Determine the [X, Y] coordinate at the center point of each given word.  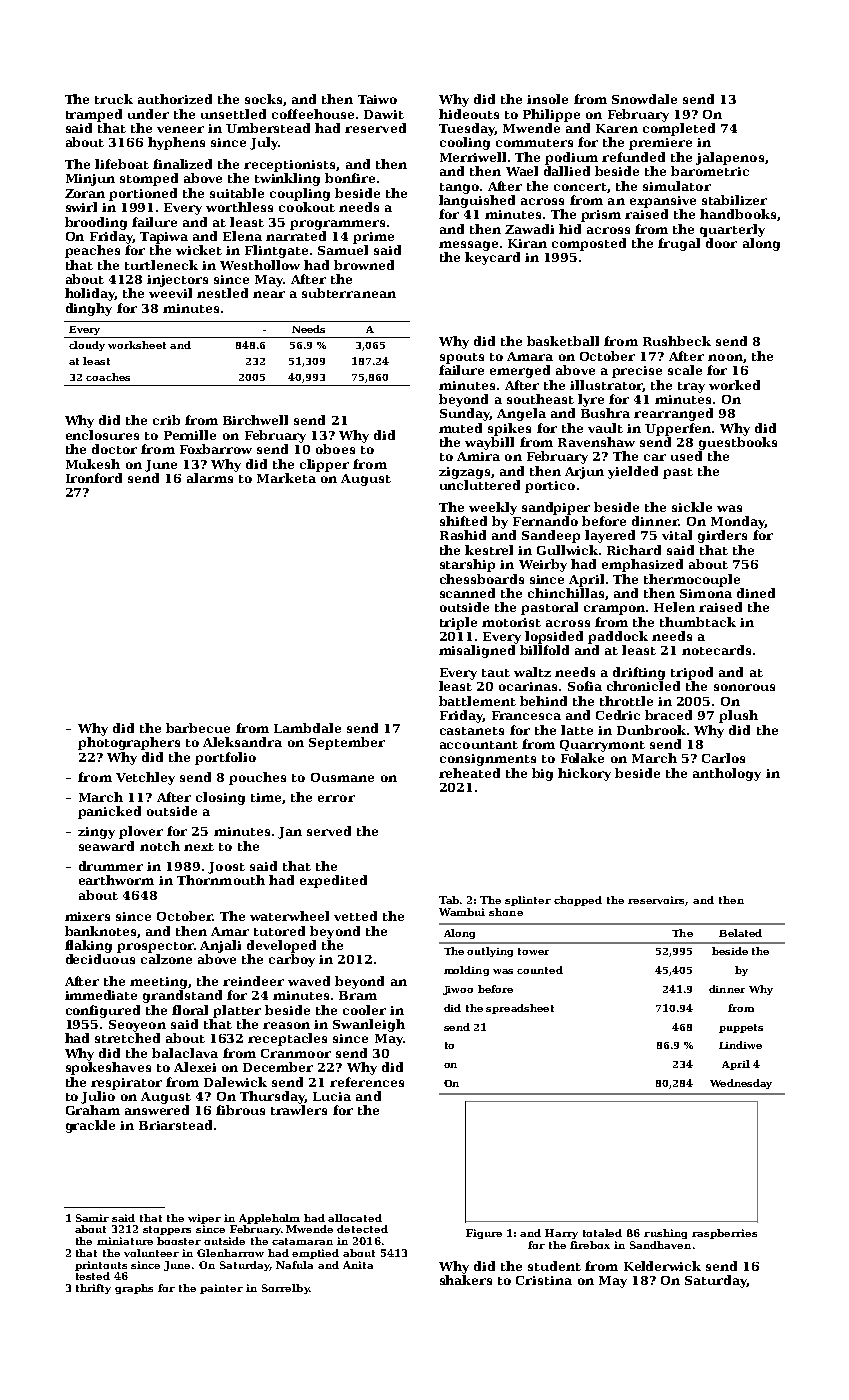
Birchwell [255, 420]
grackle [90, 1126]
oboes [335, 449]
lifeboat [122, 164]
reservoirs [657, 901]
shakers [466, 1280]
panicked [109, 812]
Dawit [384, 114]
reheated [469, 773]
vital [677, 535]
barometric [710, 171]
